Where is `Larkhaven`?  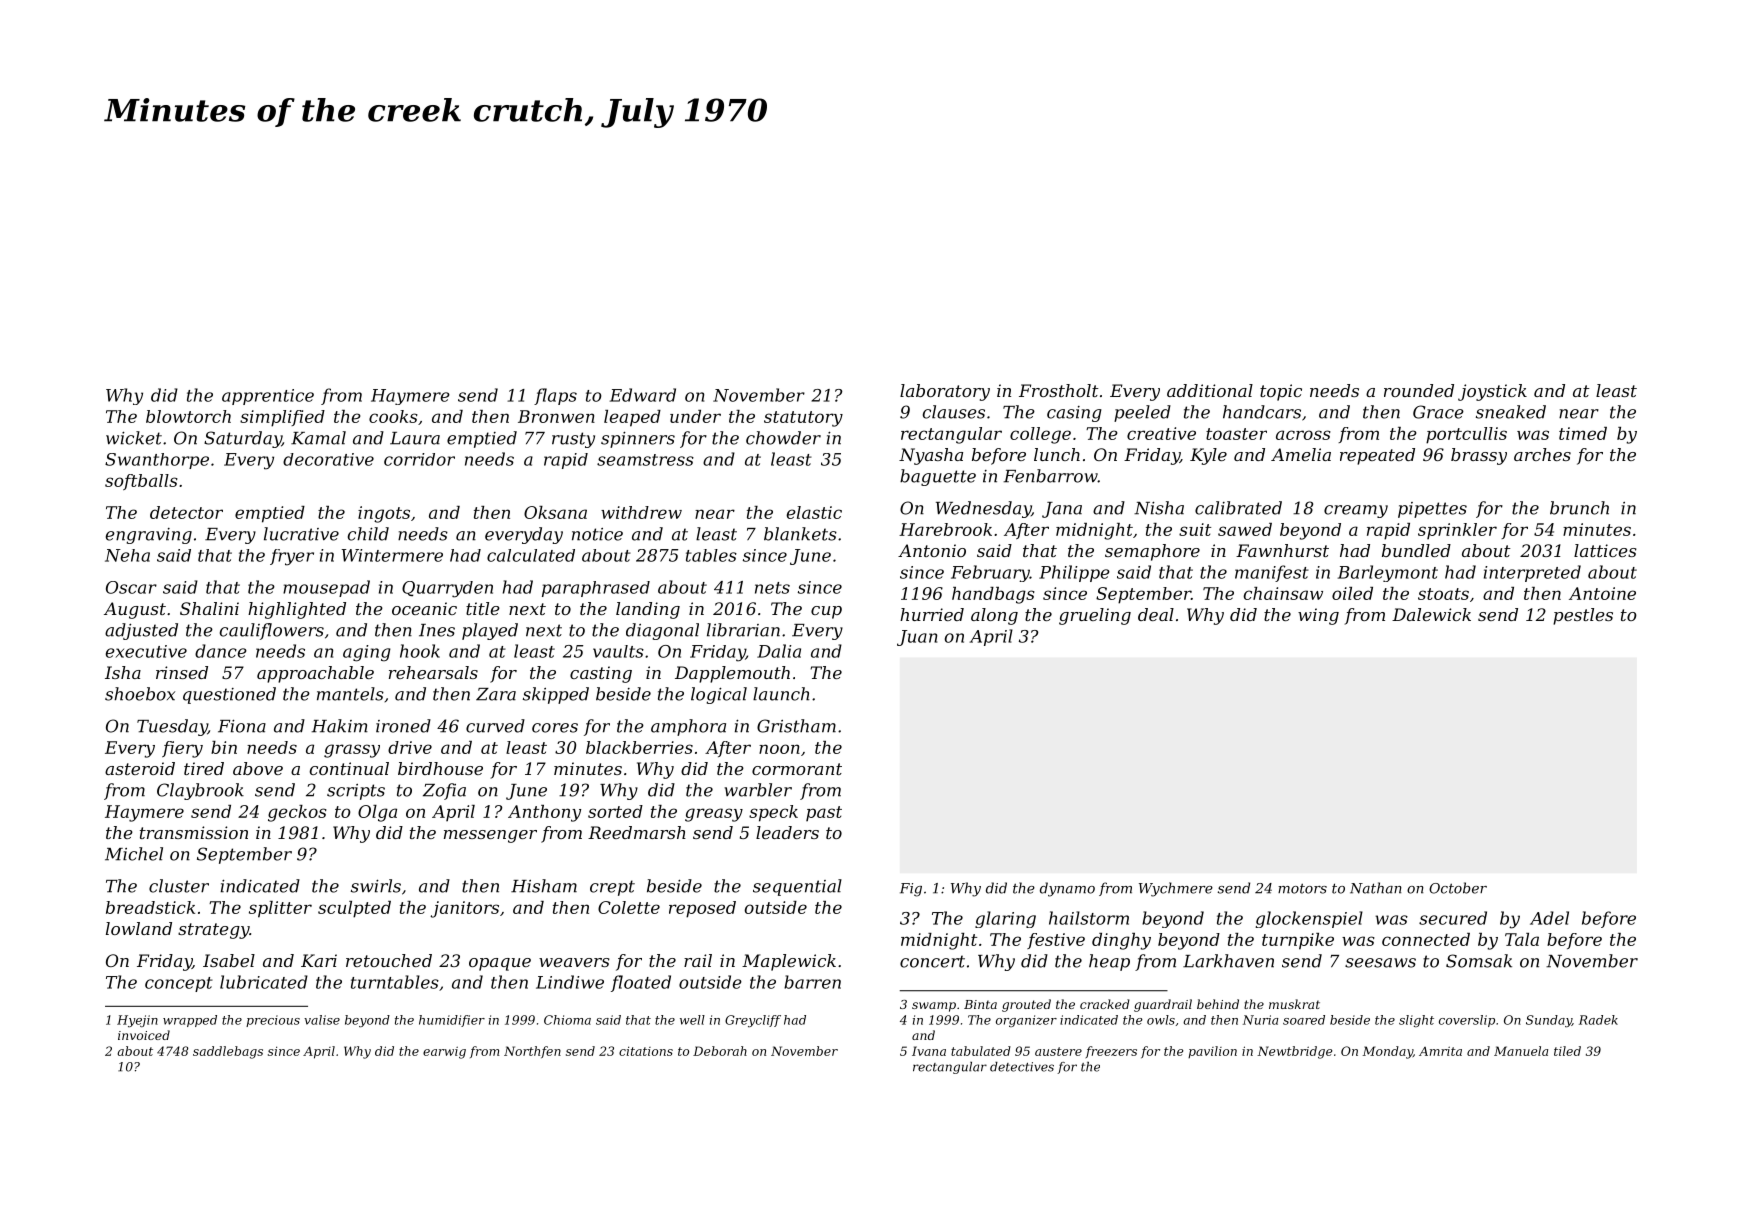
Larkhaven is located at coordinates (1228, 961).
